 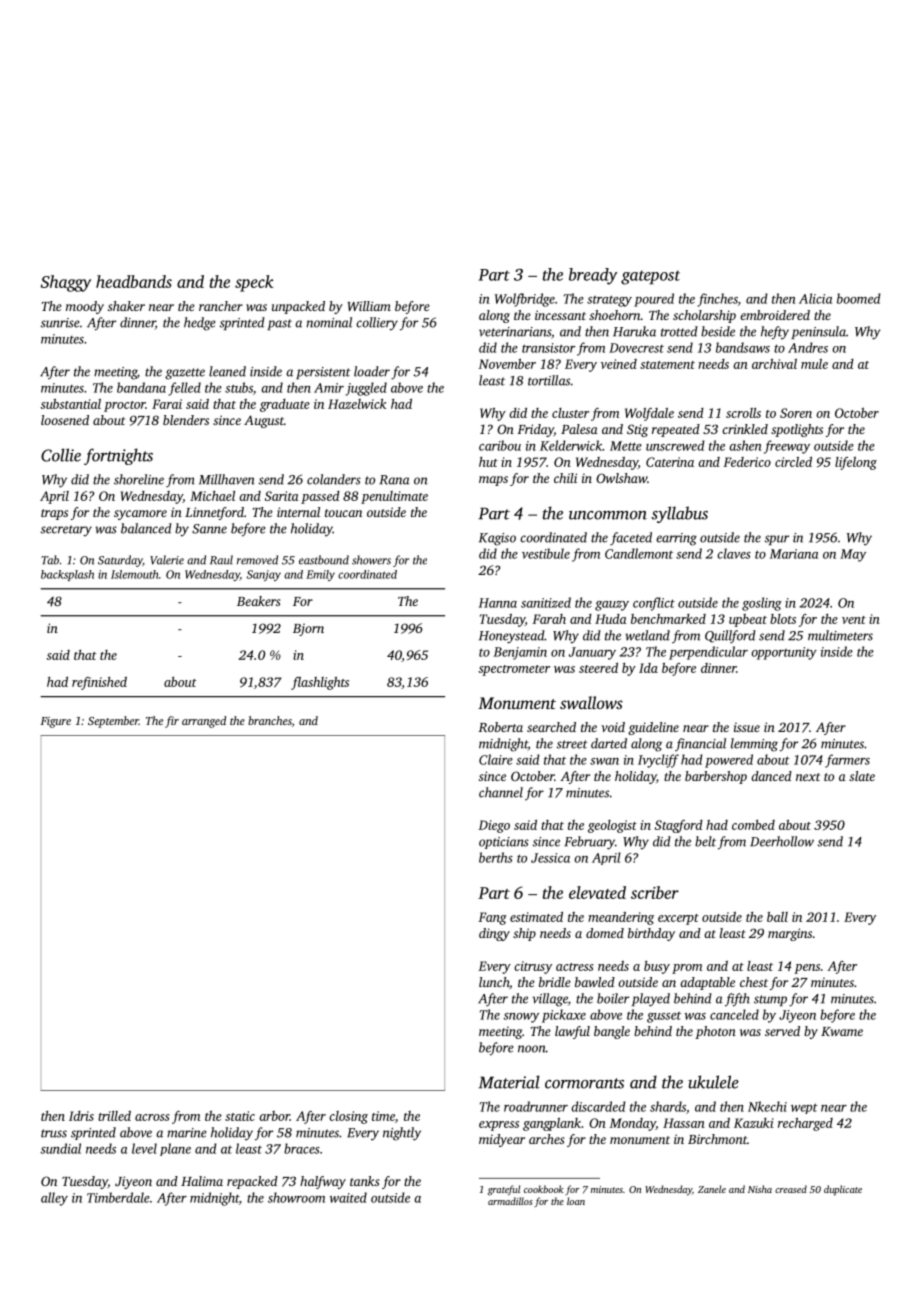 What do you see at coordinates (348, 1197) in the screenshot?
I see `waited` at bounding box center [348, 1197].
